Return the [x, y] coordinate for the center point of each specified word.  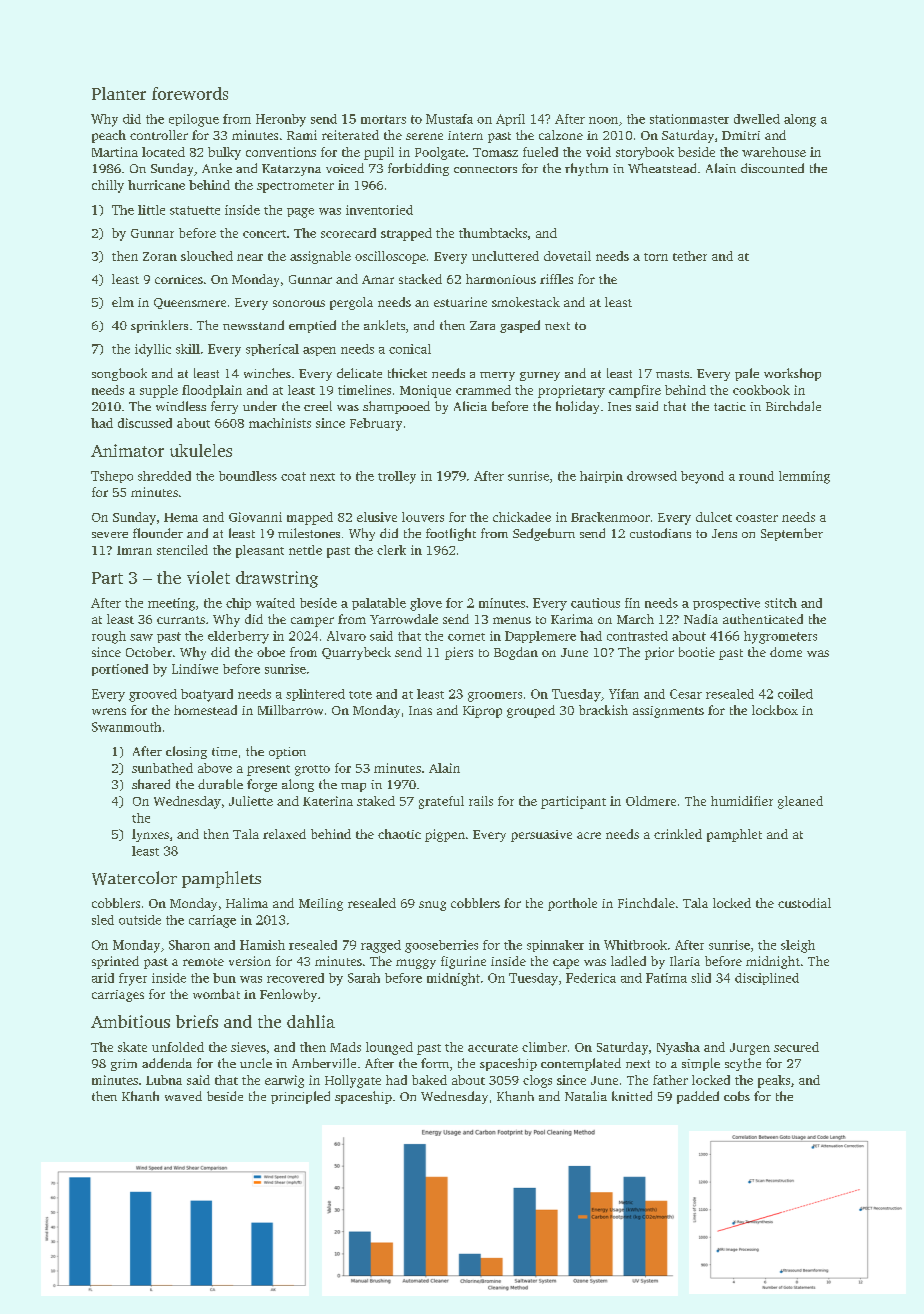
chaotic [399, 834]
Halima [247, 903]
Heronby [281, 120]
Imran [134, 550]
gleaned [800, 802]
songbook [119, 374]
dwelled [757, 119]
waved [183, 1096]
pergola [351, 303]
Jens [724, 533]
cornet [466, 637]
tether [690, 256]
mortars [383, 119]
